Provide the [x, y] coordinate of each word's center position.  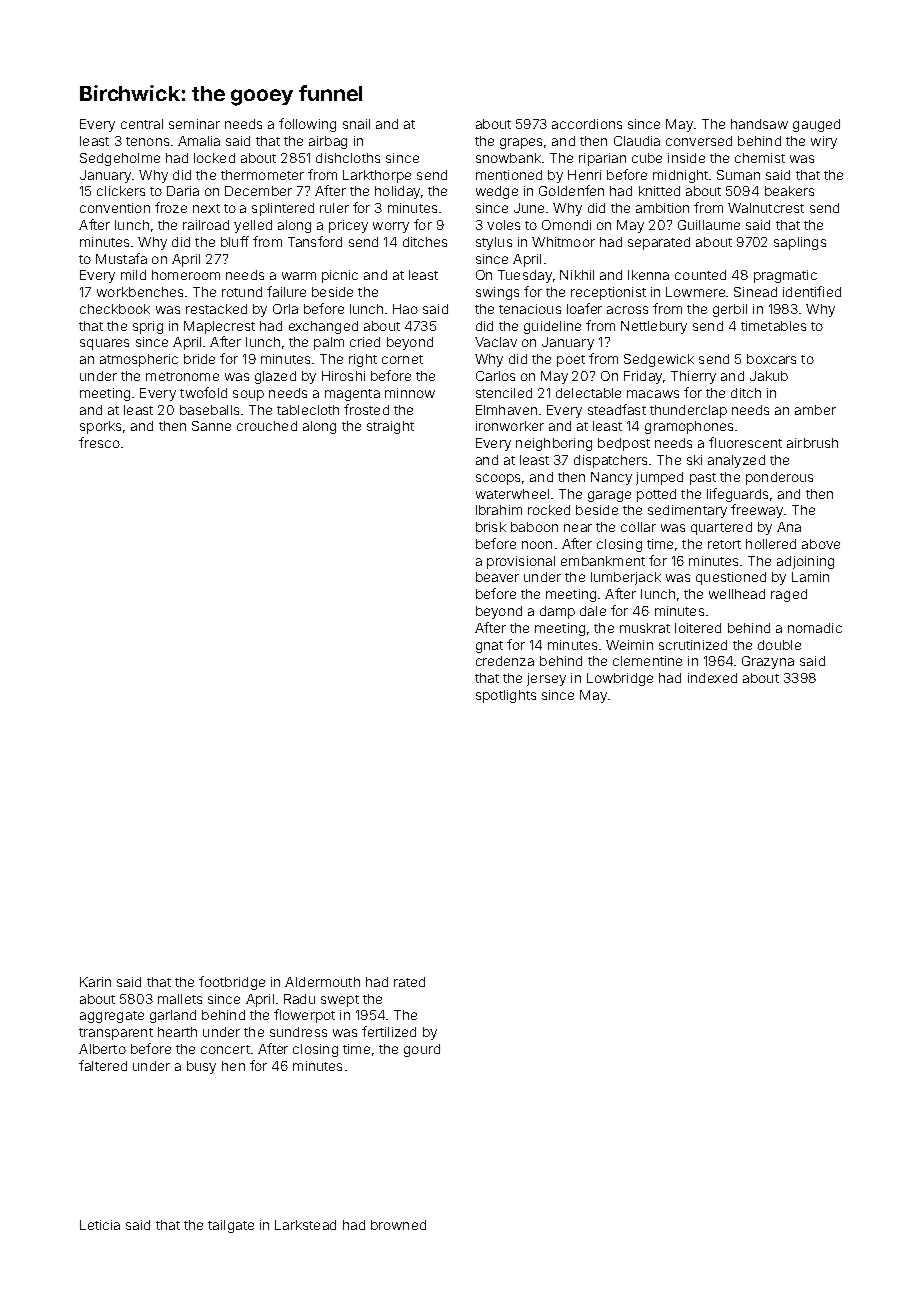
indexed [712, 678]
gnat [489, 647]
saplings [800, 243]
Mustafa [121, 258]
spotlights [506, 696]
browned [398, 1225]
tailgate [231, 1226]
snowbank [508, 158]
